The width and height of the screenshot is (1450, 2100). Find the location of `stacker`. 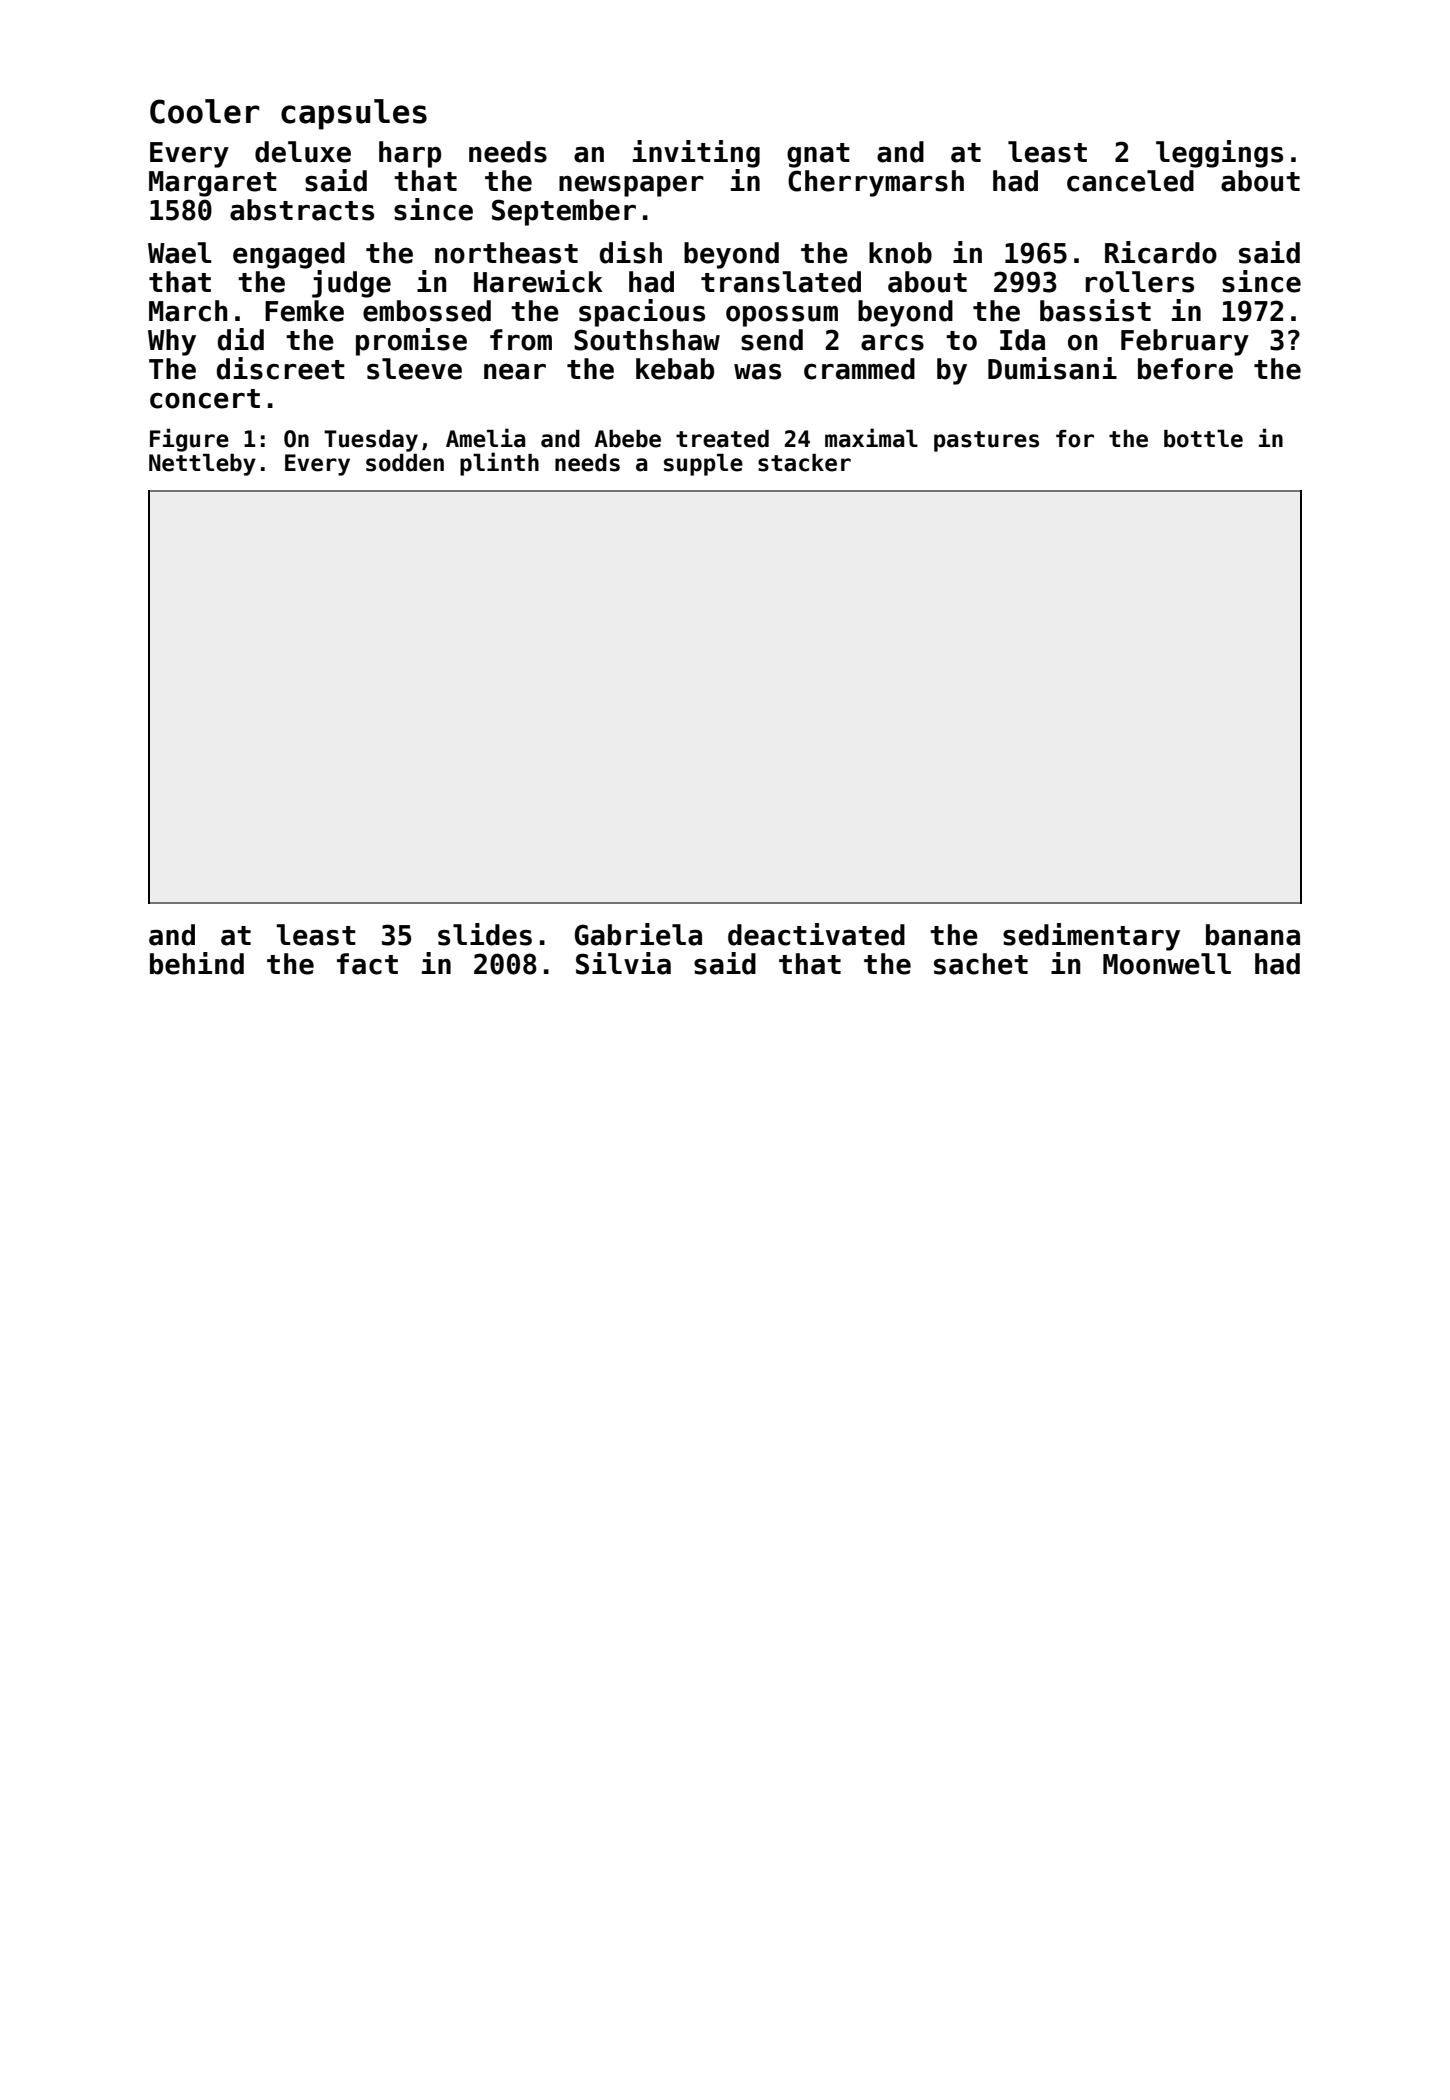

stacker is located at coordinates (804, 463).
